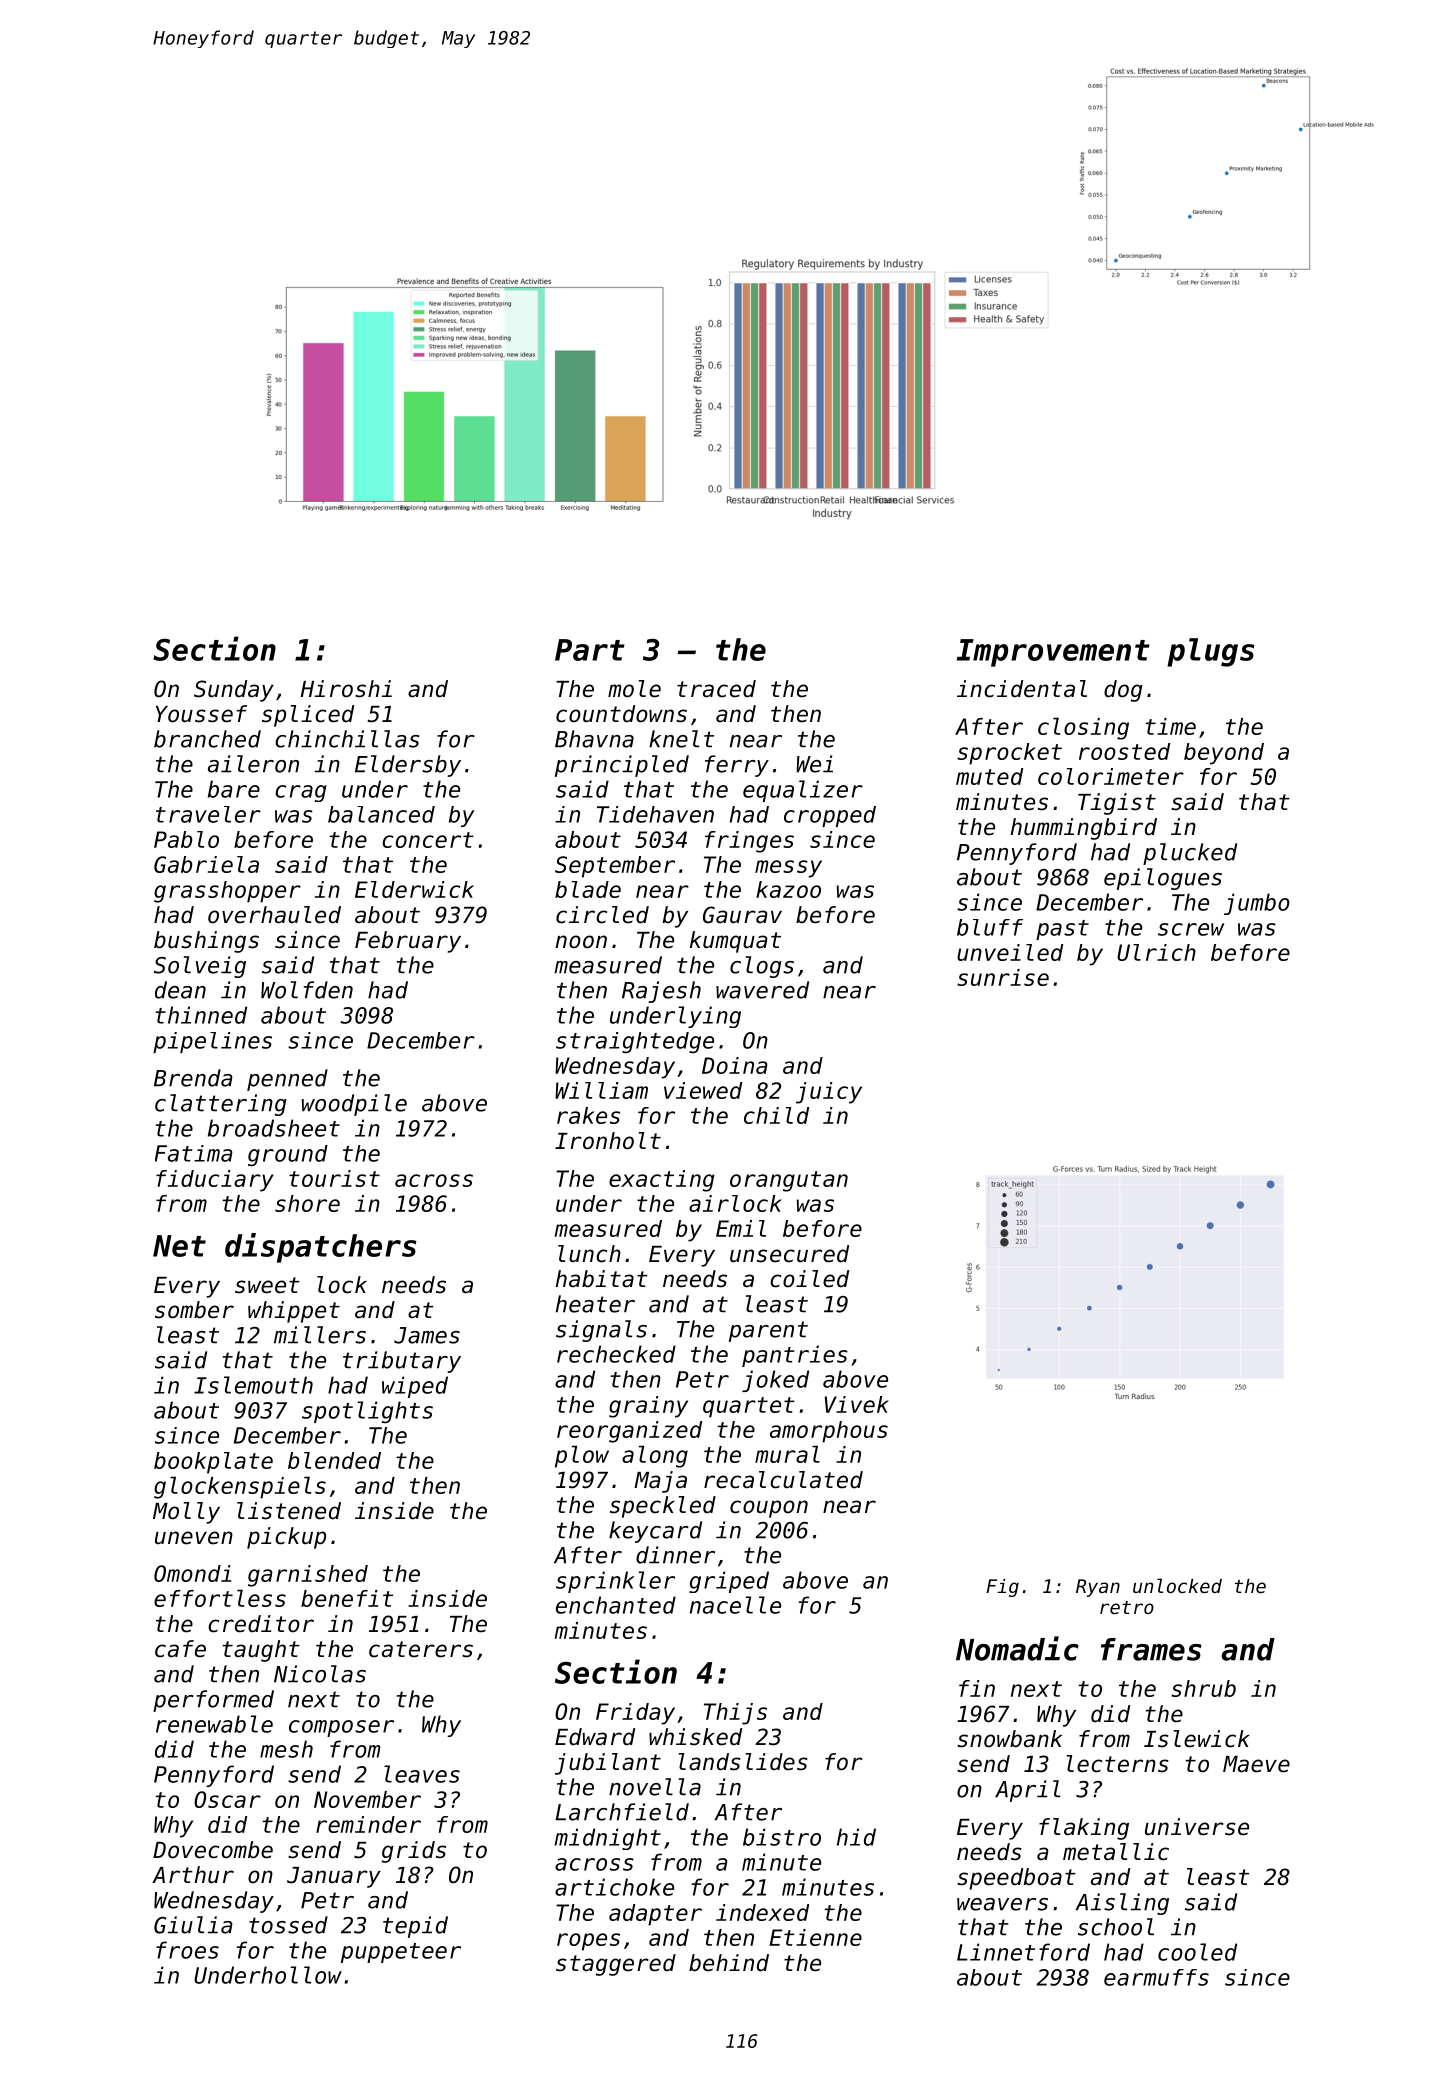 Image resolution: width=1450 pixels, height=2100 pixels. Describe the element at coordinates (1053, 653) in the screenshot. I see `Improvement` at that location.
